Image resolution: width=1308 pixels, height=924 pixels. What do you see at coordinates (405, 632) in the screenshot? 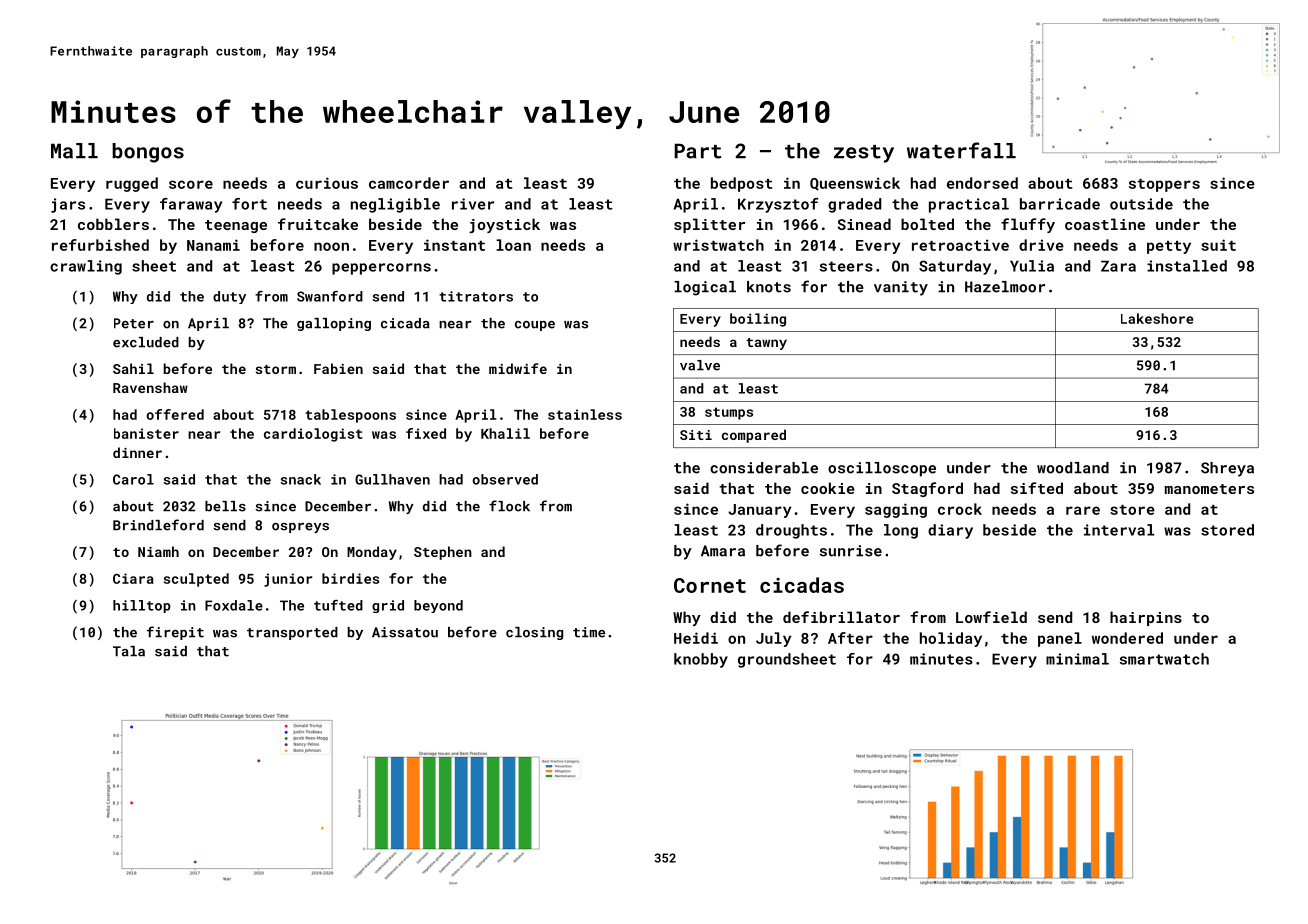
I see `Aissatou` at bounding box center [405, 632].
